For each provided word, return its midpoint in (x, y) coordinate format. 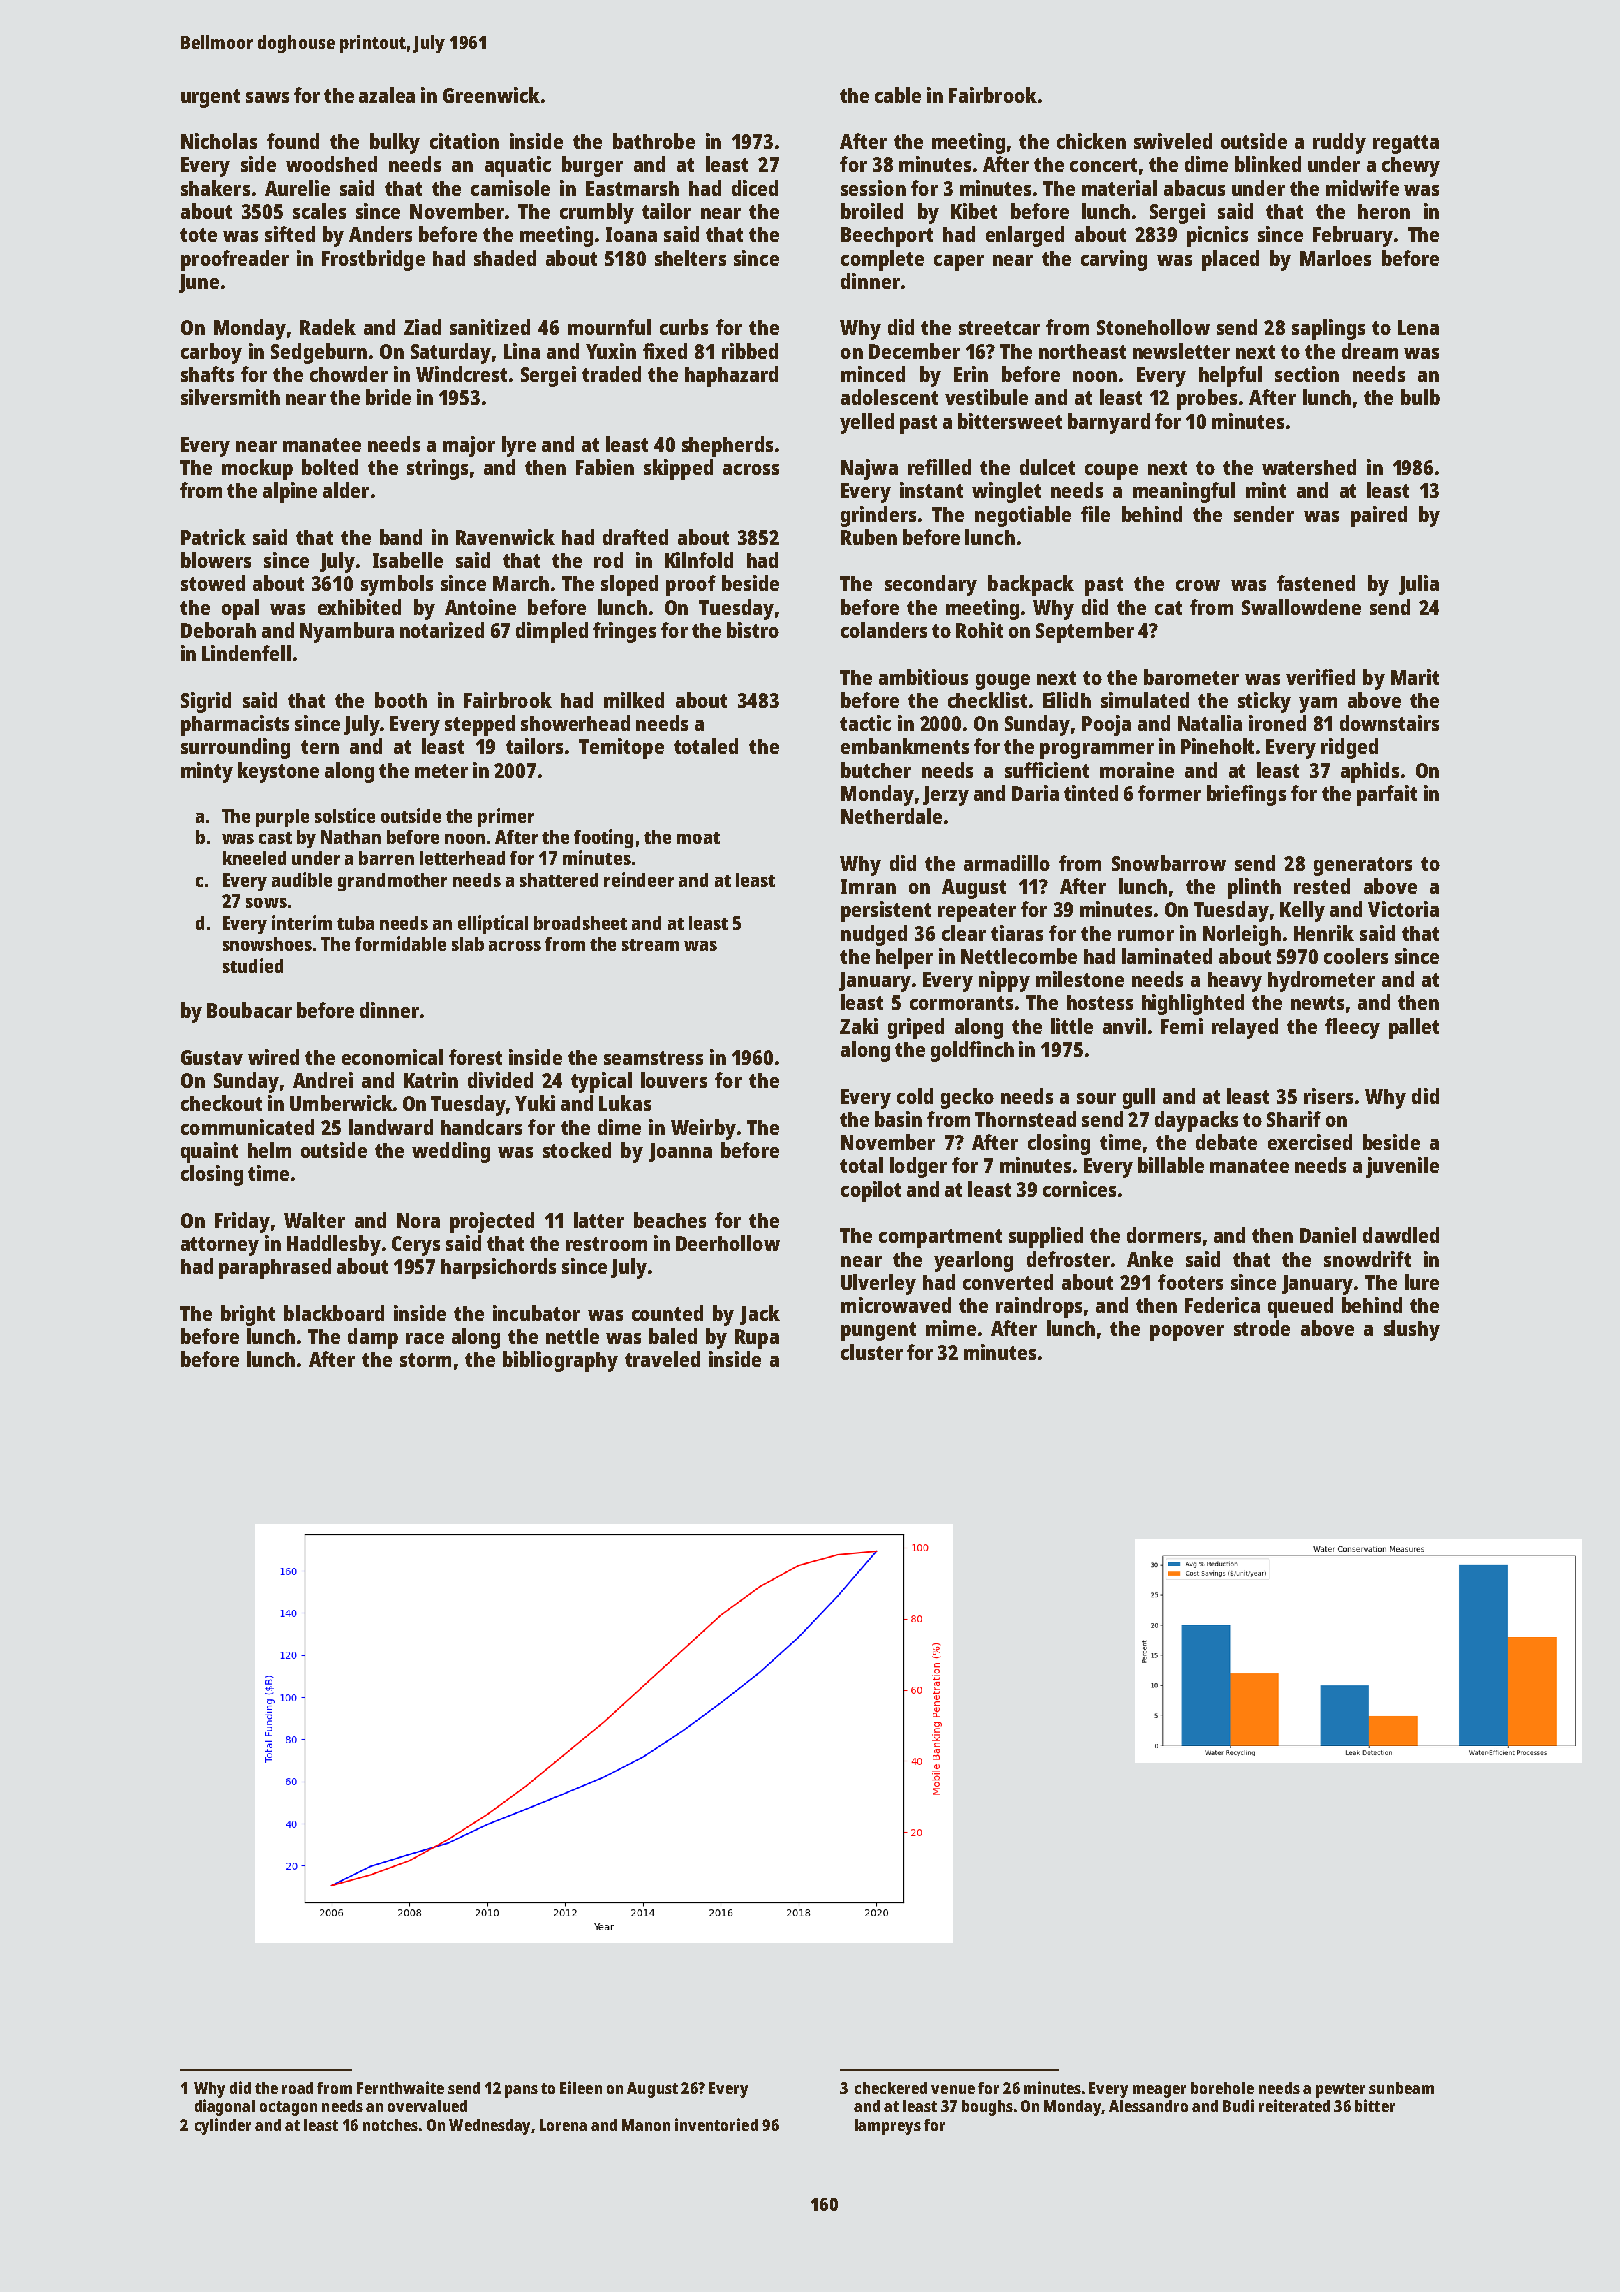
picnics (1217, 236)
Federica (1222, 1305)
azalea (387, 95)
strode (1262, 1328)
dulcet (1047, 467)
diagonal (225, 2107)
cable (898, 95)
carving (1114, 260)
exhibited (359, 607)
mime (951, 1328)
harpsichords (498, 1268)
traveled (662, 1359)
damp (373, 1338)
